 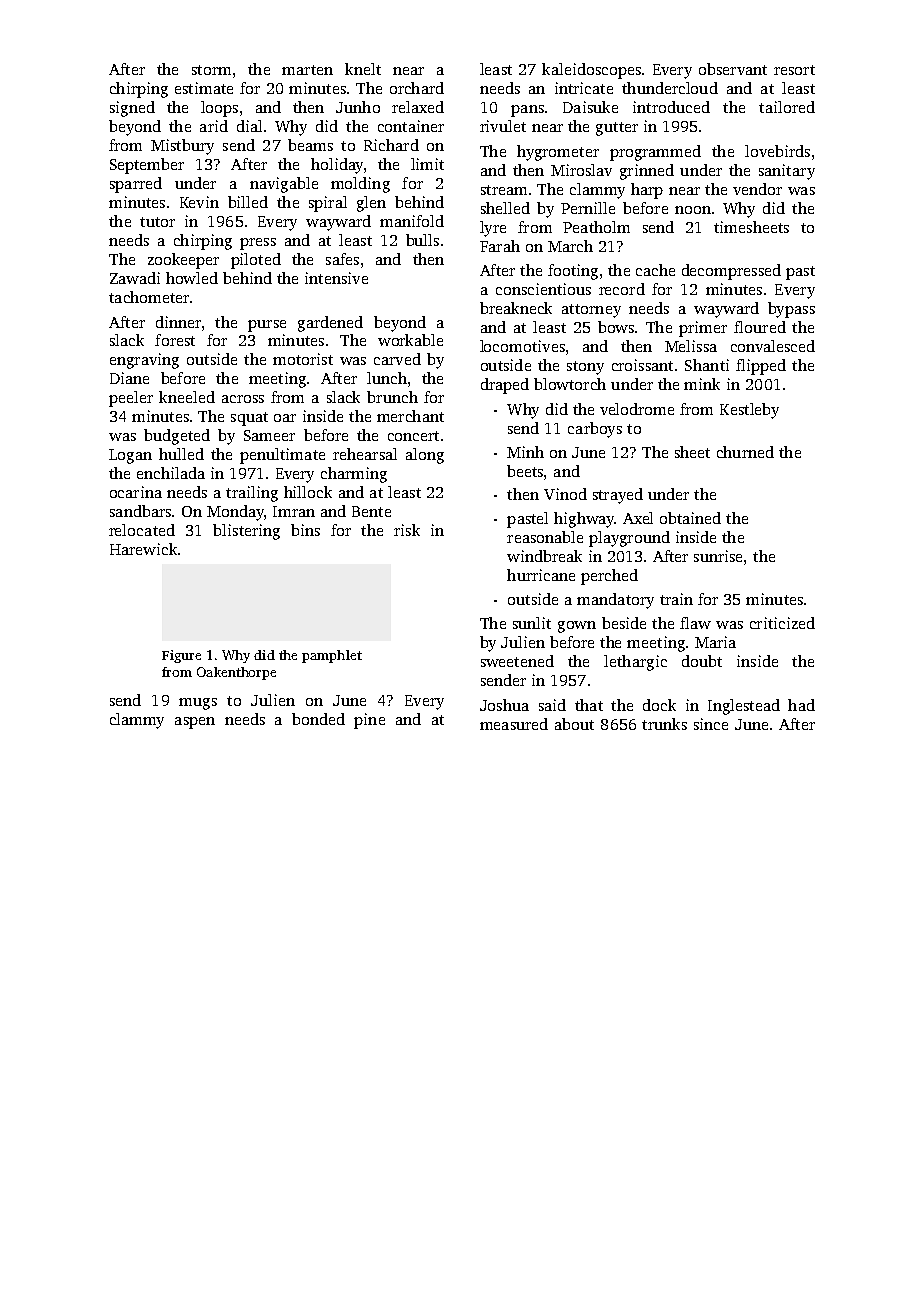 I want to click on cache, so click(x=655, y=270).
